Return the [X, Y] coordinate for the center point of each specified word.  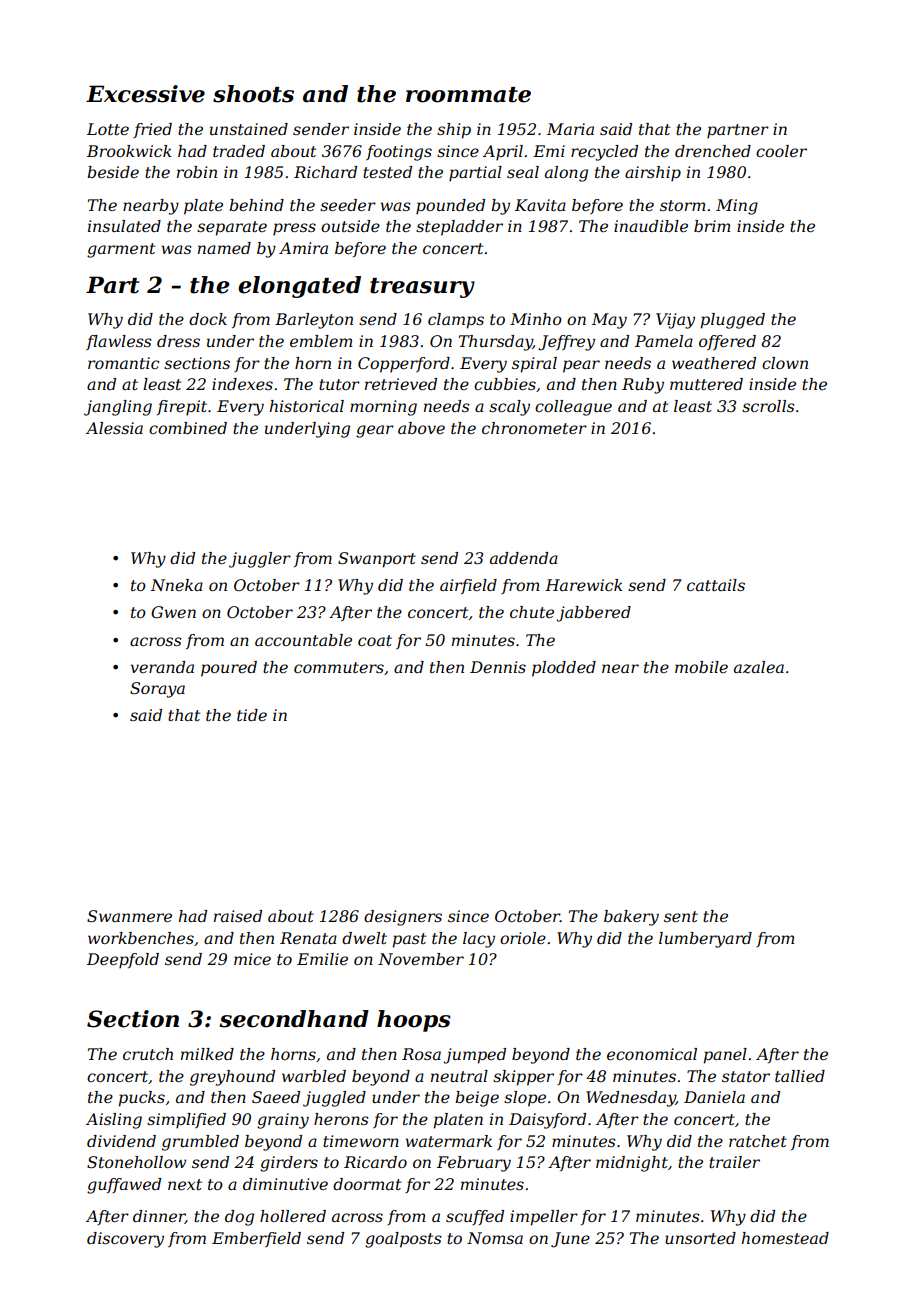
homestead [785, 1238]
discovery [125, 1240]
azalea [759, 667]
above [421, 428]
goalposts [403, 1240]
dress [178, 341]
